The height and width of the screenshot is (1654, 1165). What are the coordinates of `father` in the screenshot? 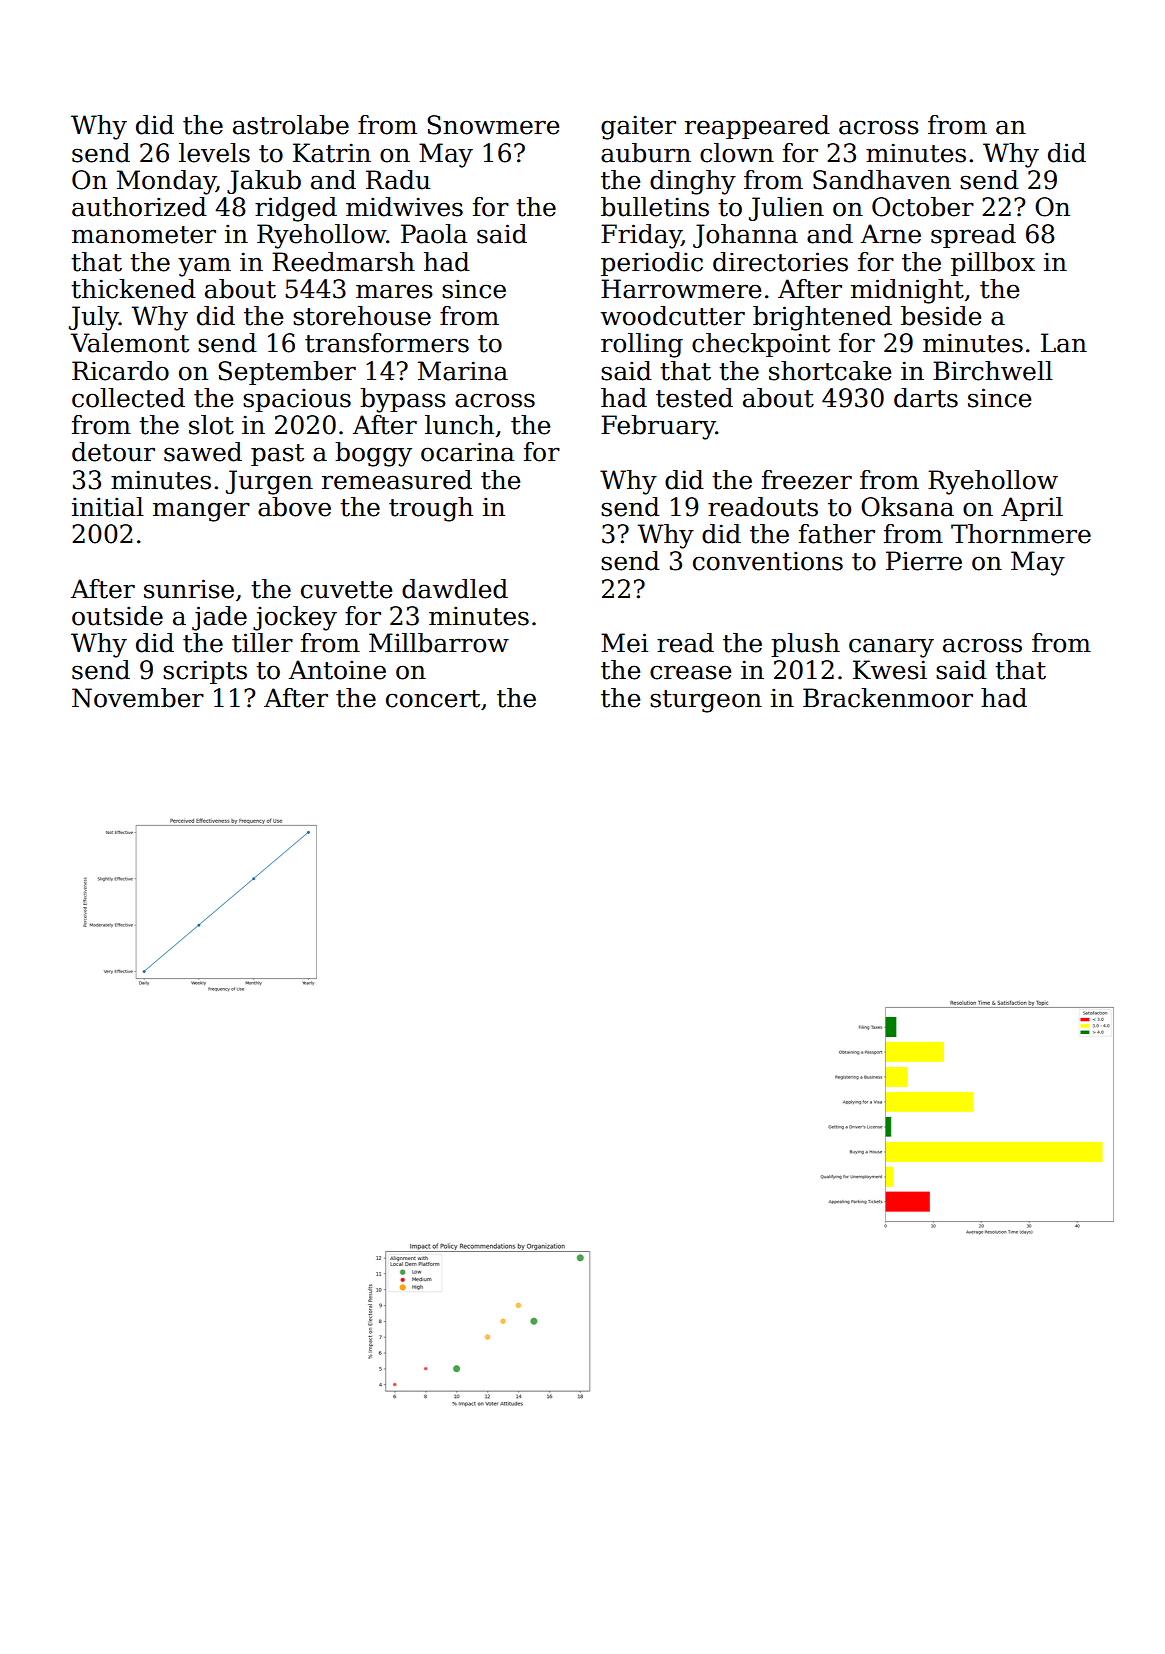 It's located at (837, 534).
